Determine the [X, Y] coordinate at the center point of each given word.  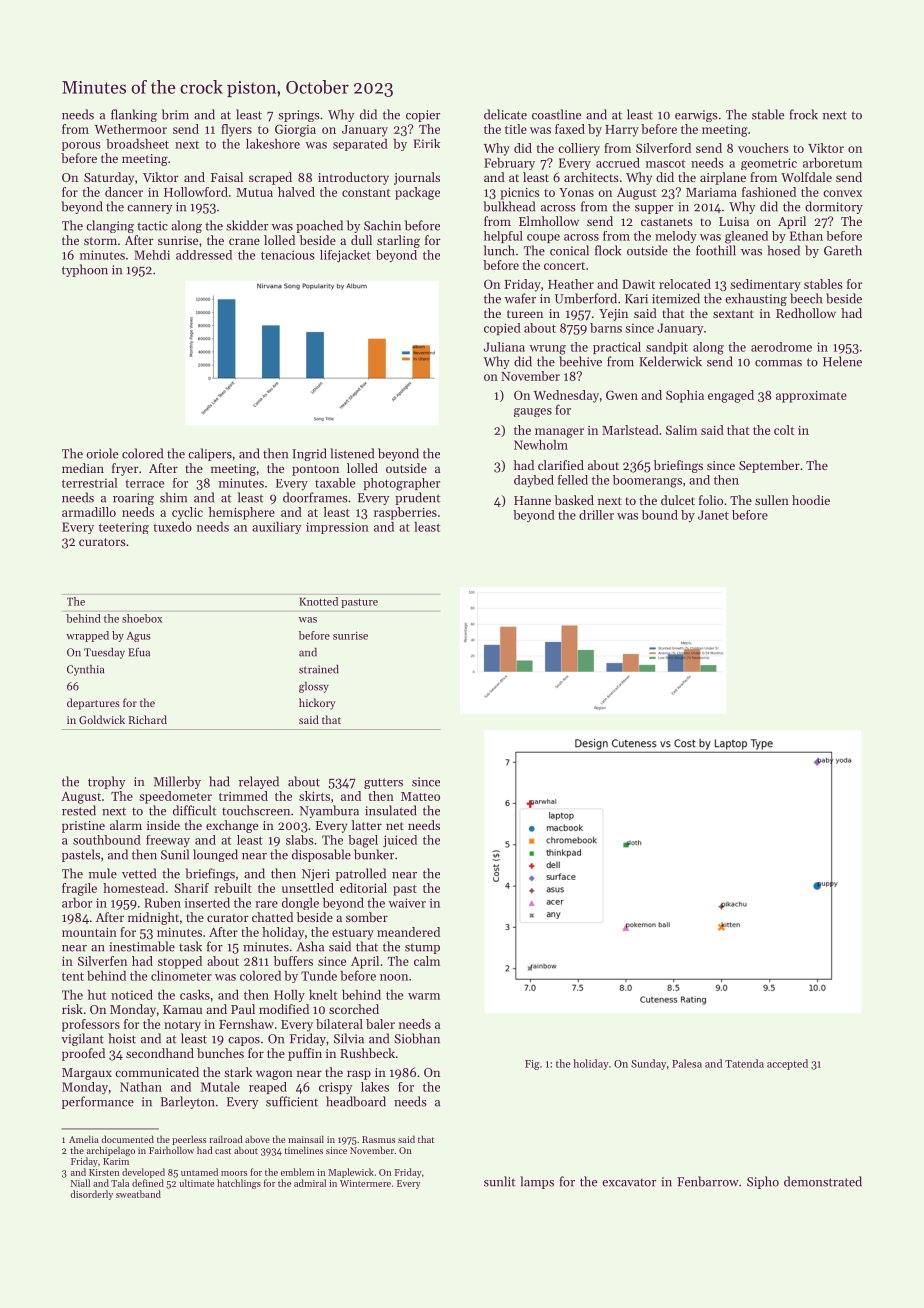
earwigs [696, 116]
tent [73, 976]
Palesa [687, 1063]
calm [427, 961]
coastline [556, 114]
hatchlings [239, 1184]
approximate [811, 397]
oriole [102, 453]
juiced [400, 841]
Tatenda [744, 1063]
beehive [580, 361]
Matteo [420, 796]
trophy [106, 782]
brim [175, 114]
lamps [537, 1182]
